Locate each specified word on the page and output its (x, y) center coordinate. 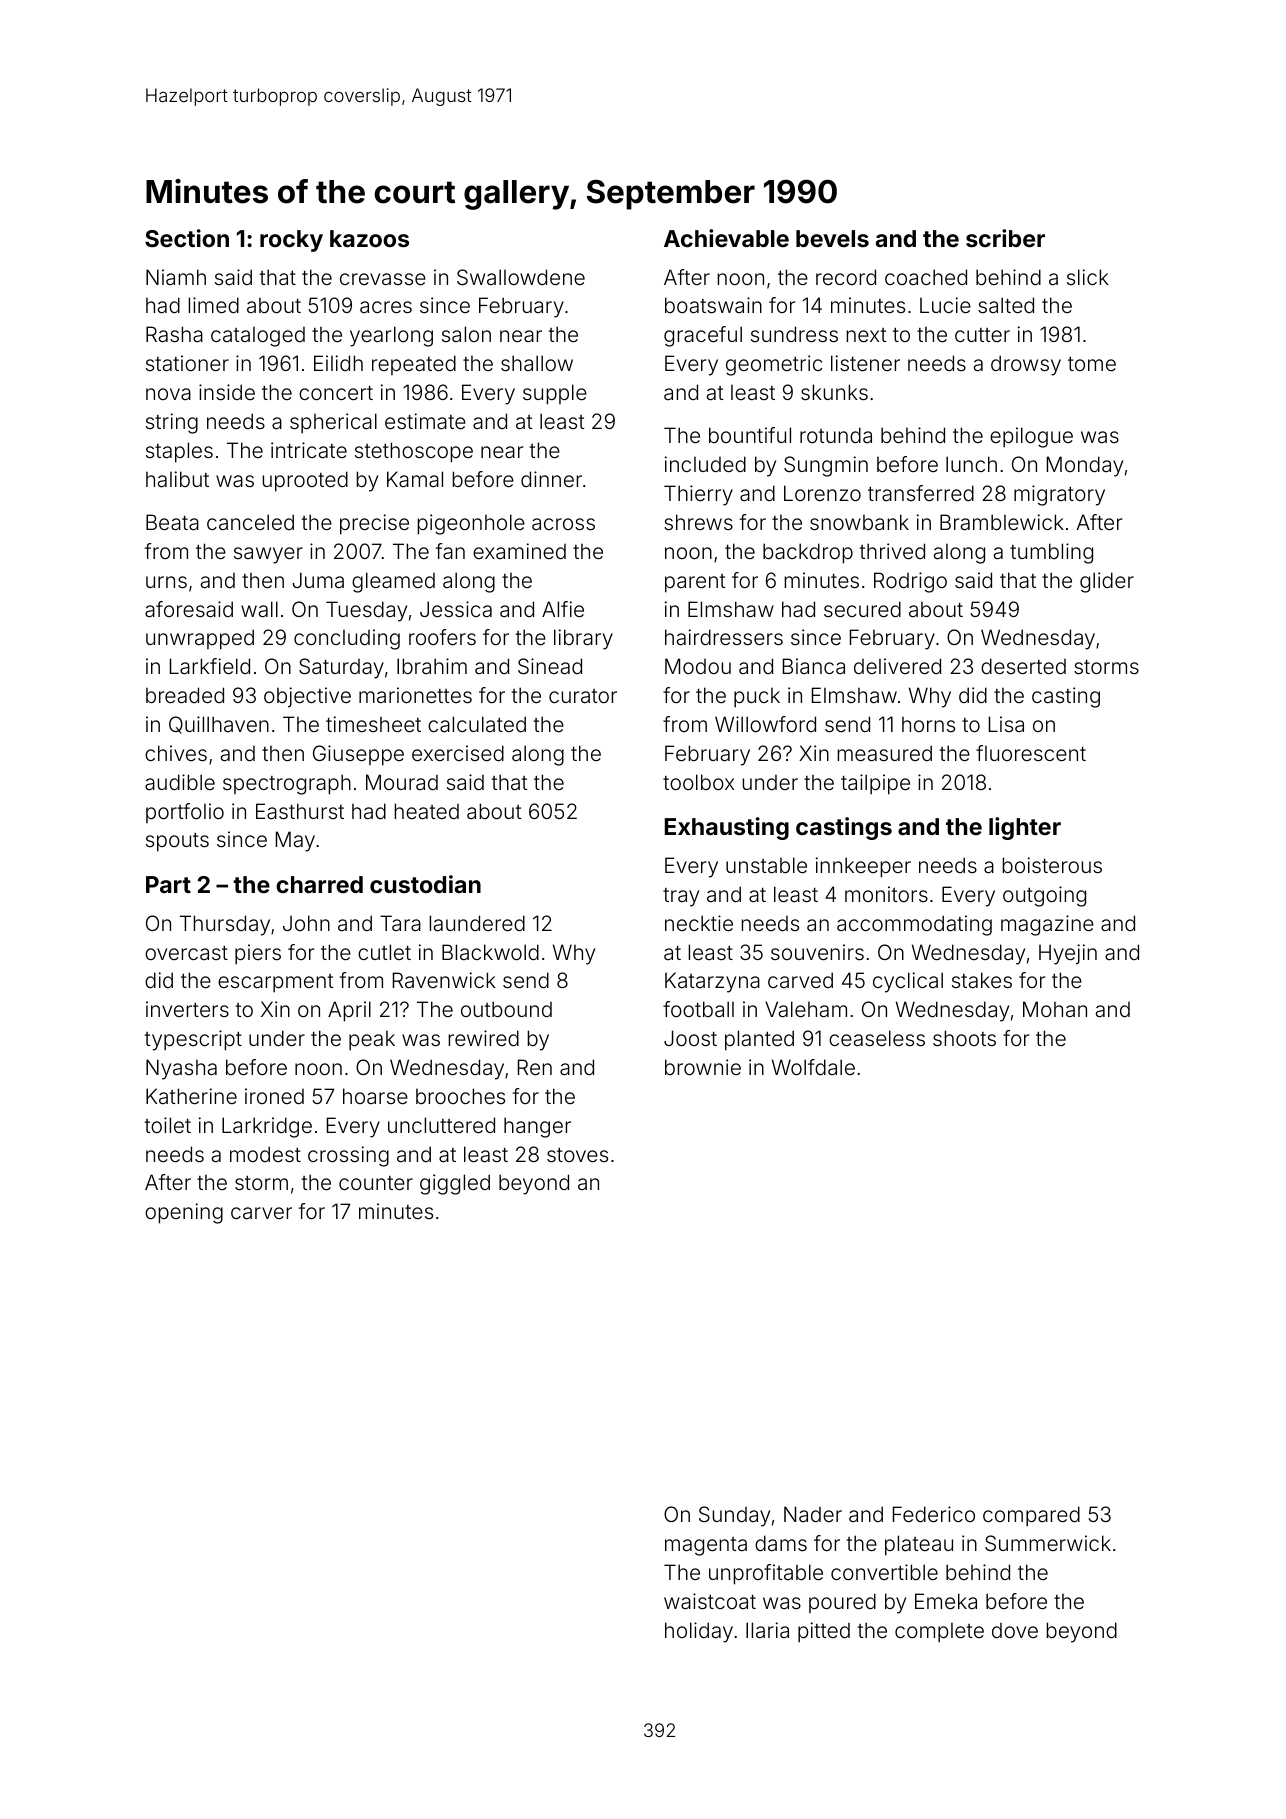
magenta (706, 1546)
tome (1092, 364)
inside (227, 392)
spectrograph (287, 784)
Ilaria (767, 1630)
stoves (577, 1155)
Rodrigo (910, 582)
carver (261, 1213)
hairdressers (724, 637)
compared (1031, 1516)
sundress (794, 334)
